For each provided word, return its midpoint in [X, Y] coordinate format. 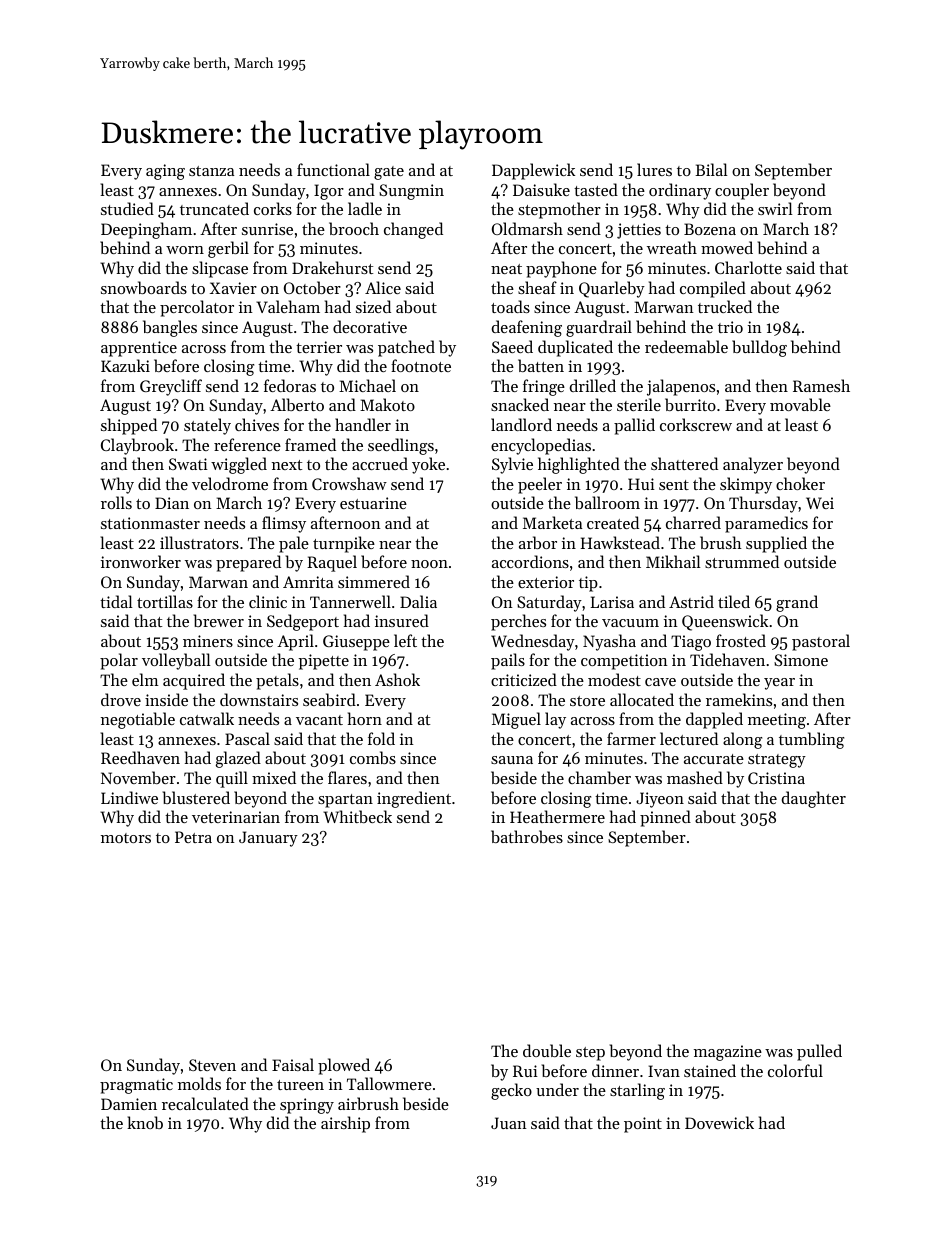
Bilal [711, 169]
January [268, 839]
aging [165, 172]
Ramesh [821, 385]
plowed [344, 1066]
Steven [212, 1065]
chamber [599, 777]
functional [333, 169]
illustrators [199, 542]
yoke [428, 465]
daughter [814, 799]
